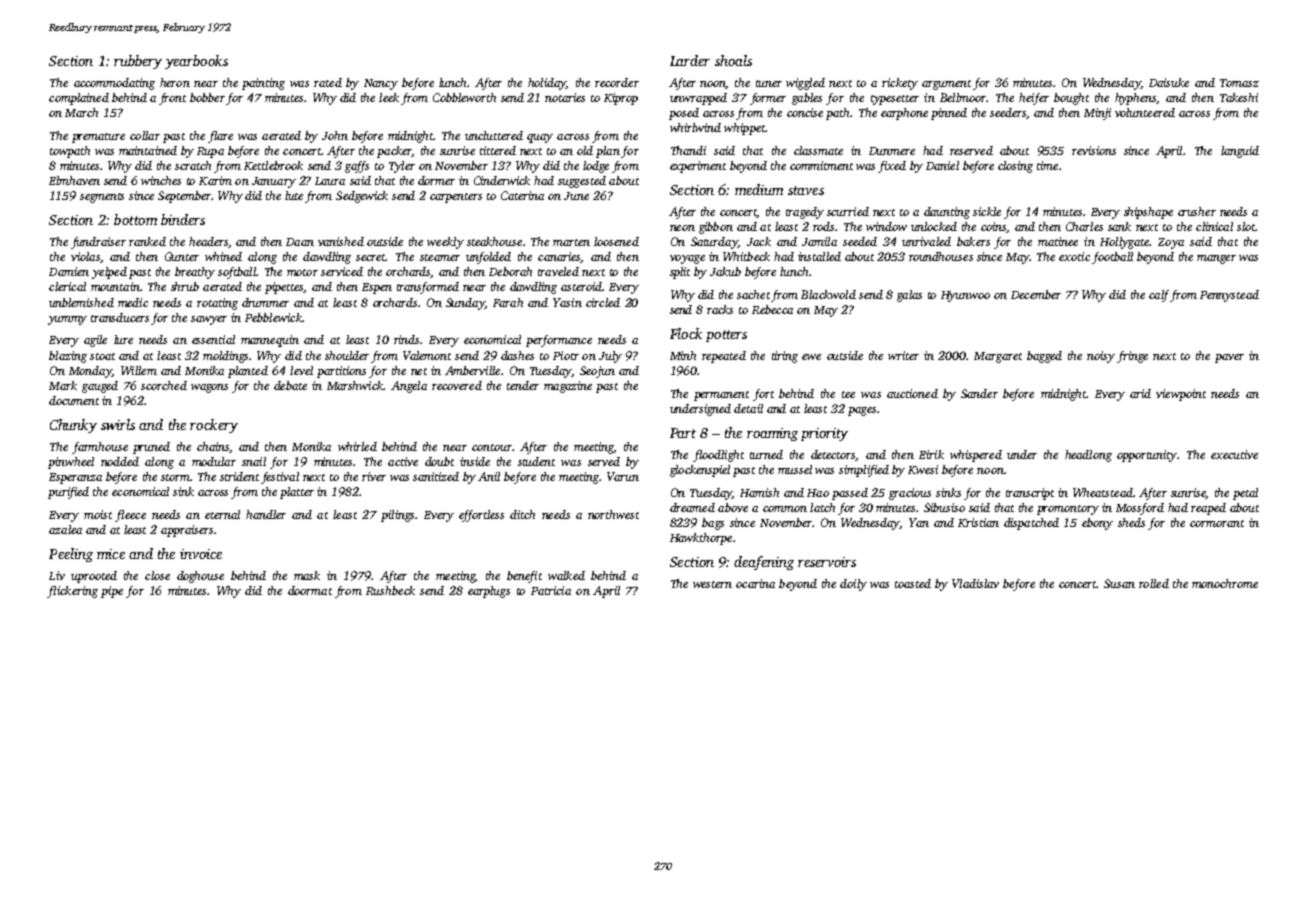 This image has height=924, width=1308. I want to click on premature, so click(98, 138).
